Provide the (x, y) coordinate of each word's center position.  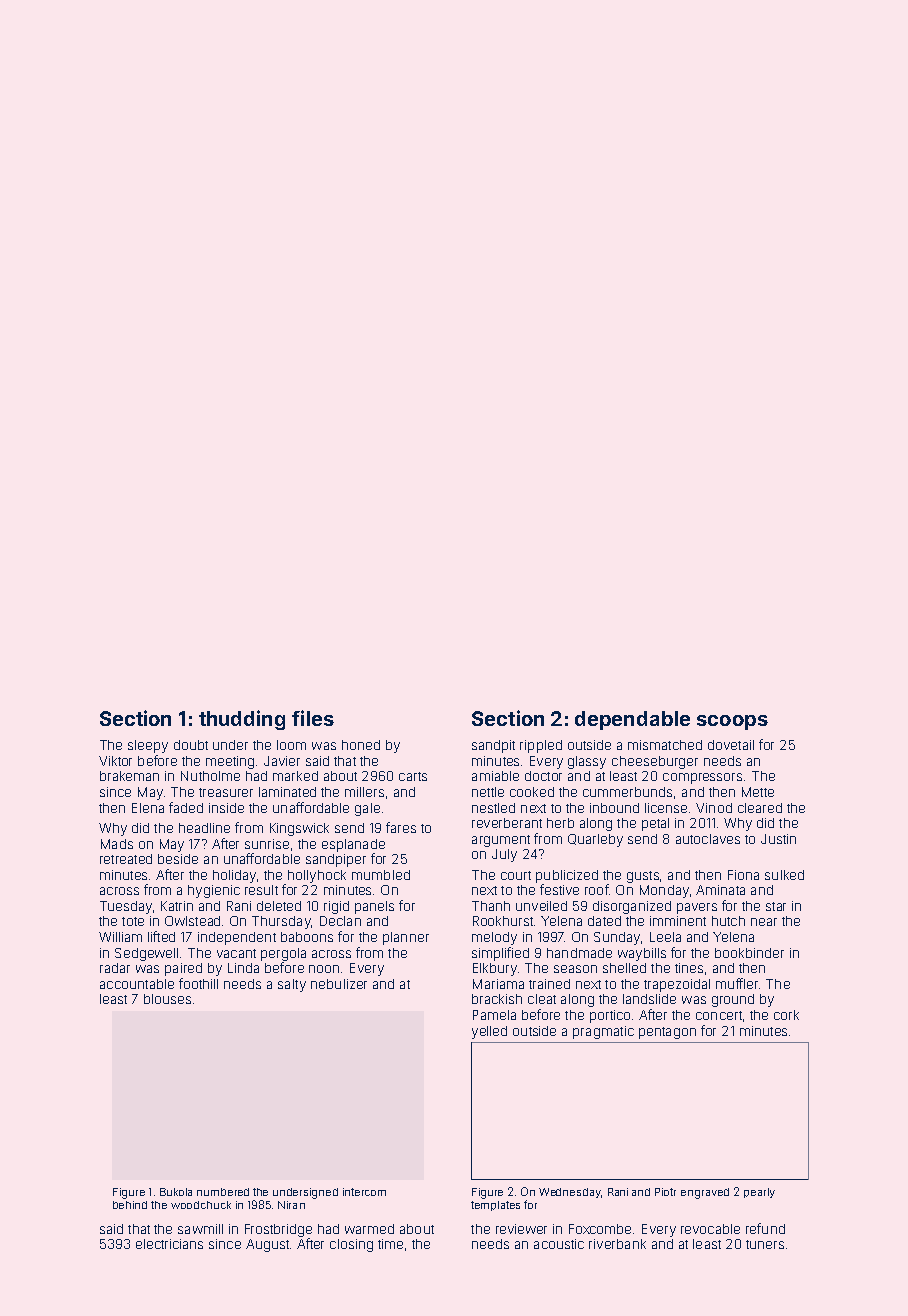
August (267, 1245)
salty (292, 985)
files (313, 718)
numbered (223, 1192)
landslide (649, 999)
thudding (242, 720)
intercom (364, 1192)
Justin (778, 839)
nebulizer (339, 984)
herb (560, 823)
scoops (732, 722)
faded (186, 807)
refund (765, 1228)
